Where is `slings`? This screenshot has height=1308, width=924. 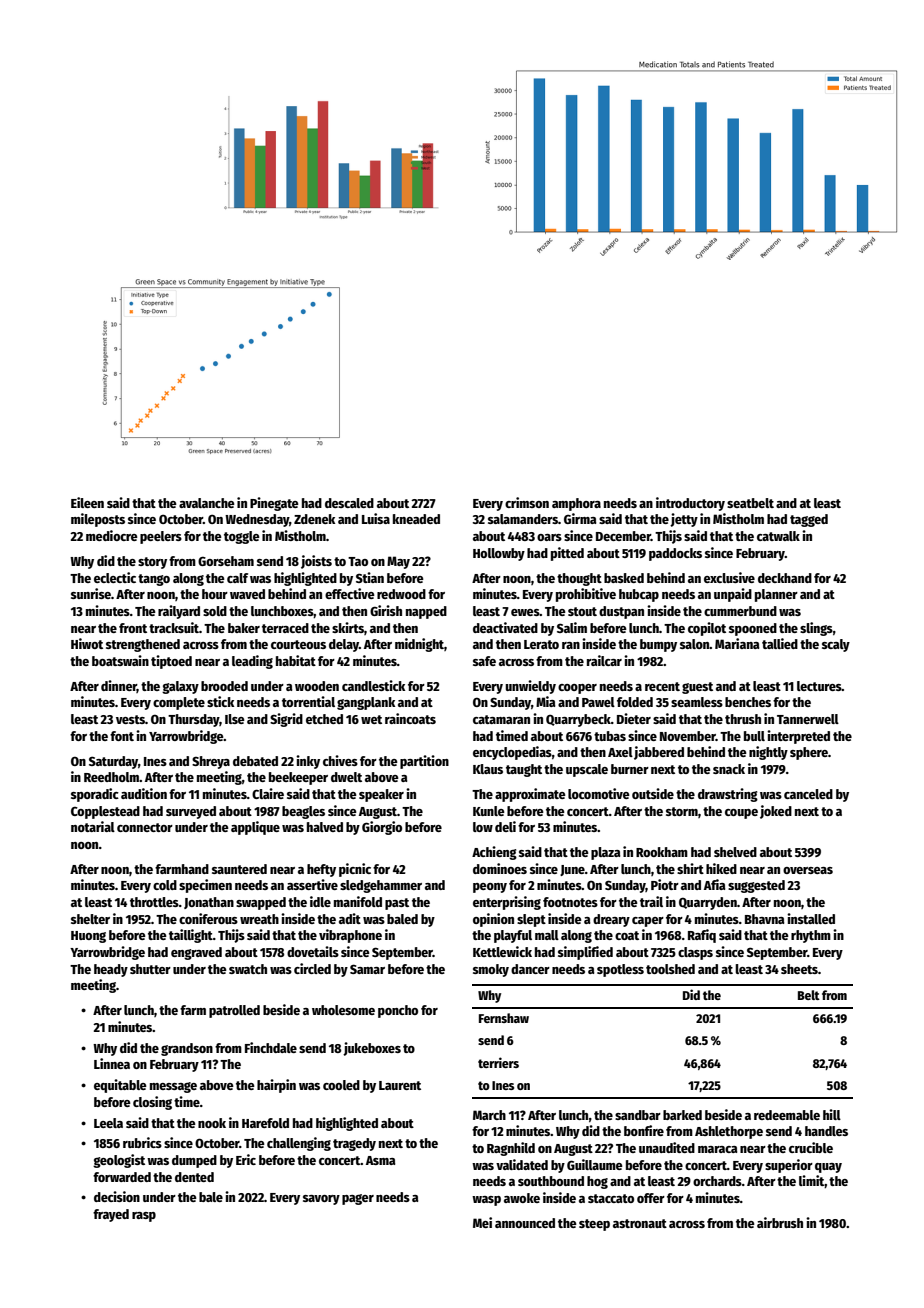 slings is located at coordinates (816, 629).
